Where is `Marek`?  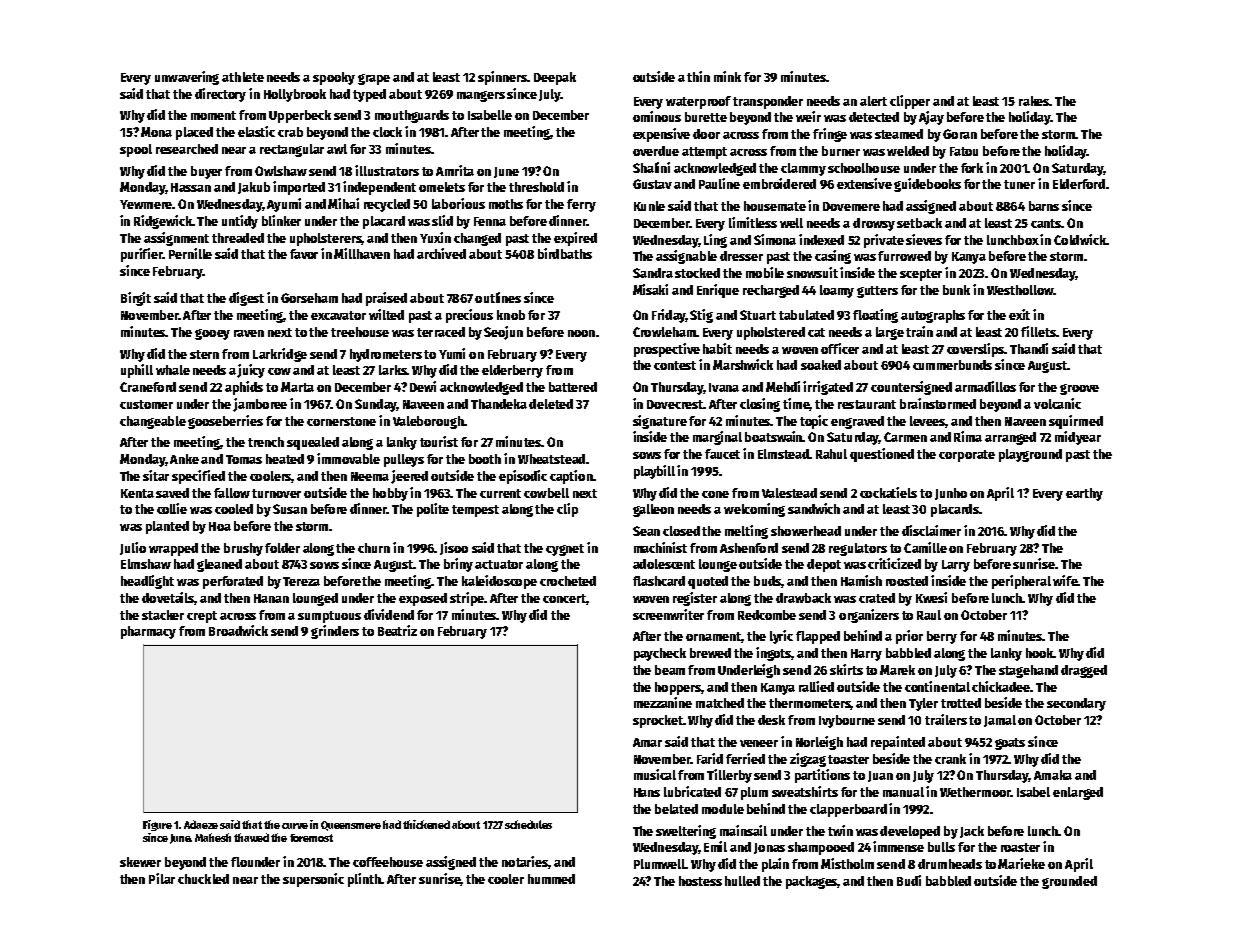
Marek is located at coordinates (897, 670).
